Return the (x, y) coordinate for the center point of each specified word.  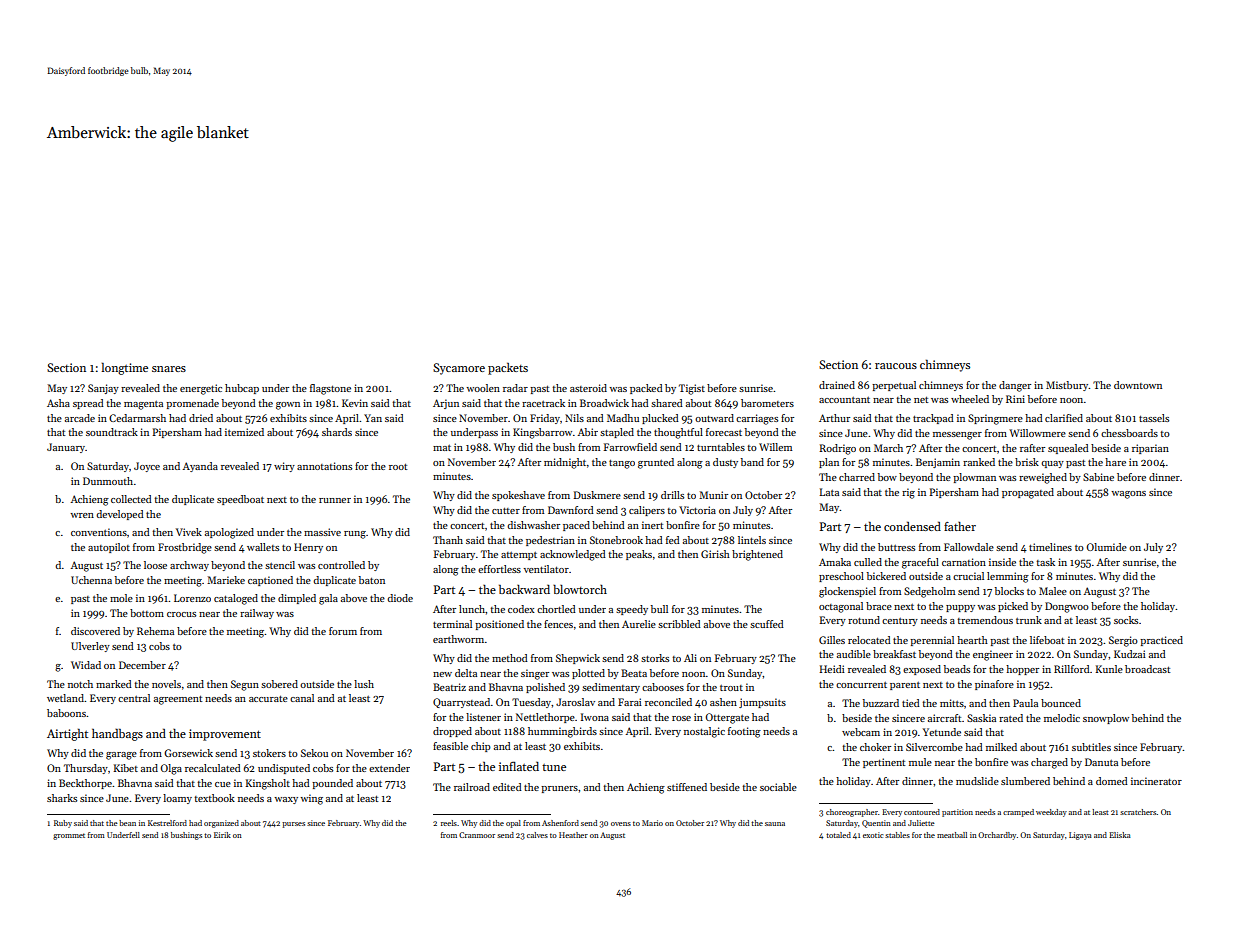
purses (293, 825)
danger (1015, 386)
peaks (639, 555)
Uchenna (91, 580)
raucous (896, 366)
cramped (1018, 813)
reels (449, 823)
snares (169, 369)
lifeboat (1047, 640)
